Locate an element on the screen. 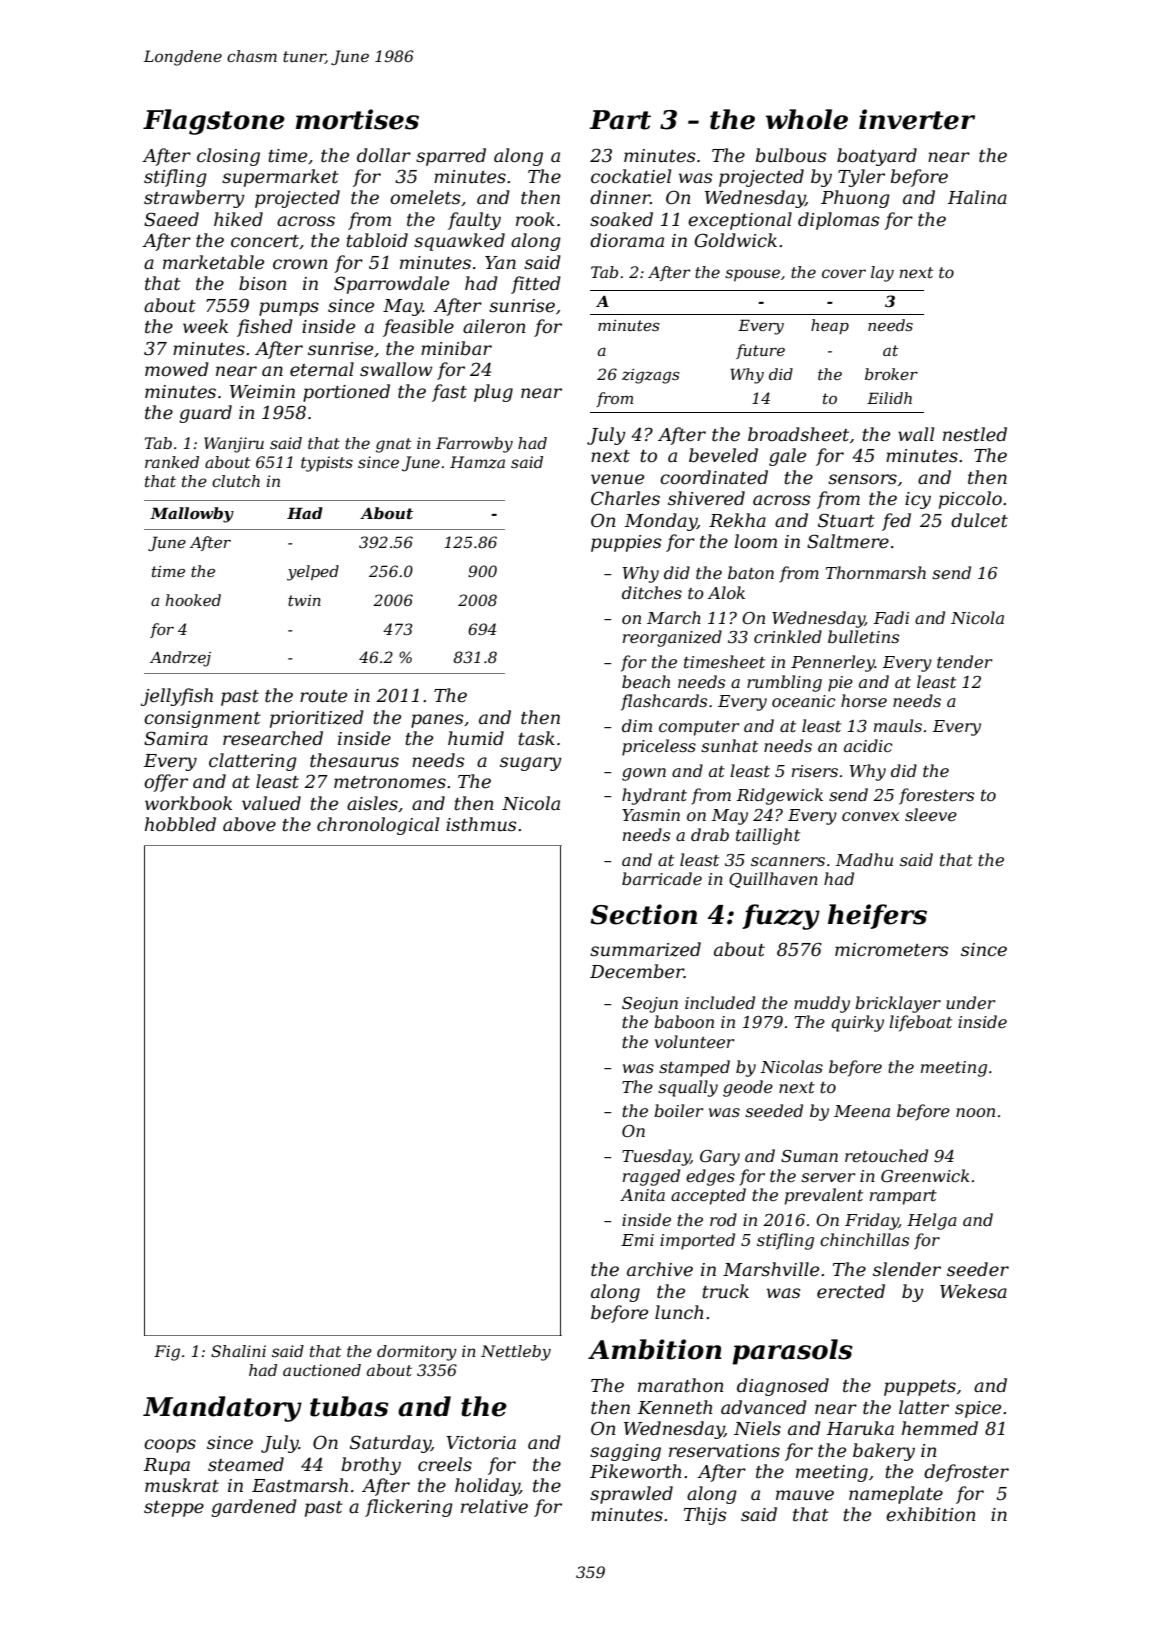  December is located at coordinates (637, 971).
